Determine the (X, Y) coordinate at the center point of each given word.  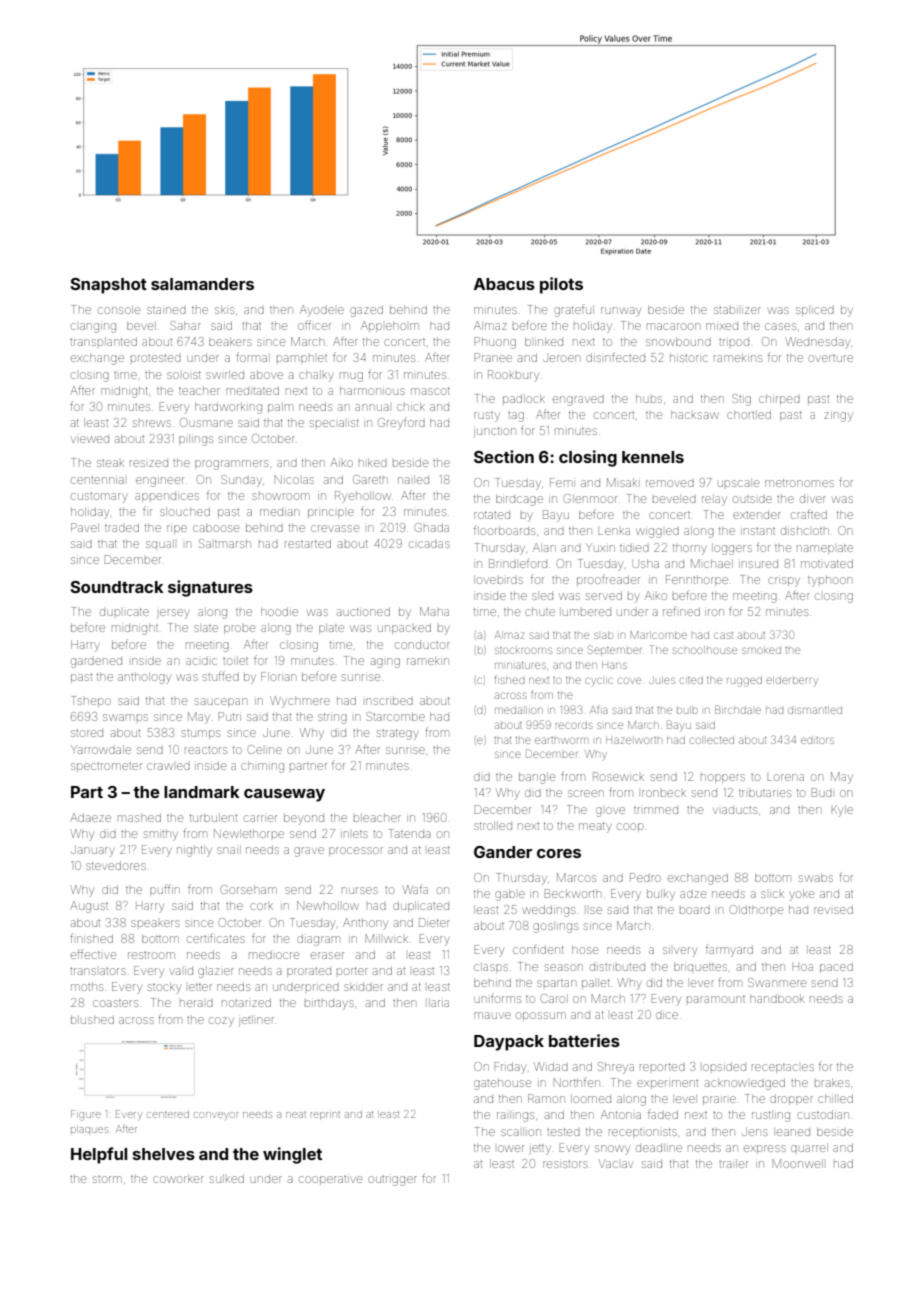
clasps (491, 967)
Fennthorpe (697, 580)
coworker (178, 1178)
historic (688, 357)
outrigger (392, 1181)
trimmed (656, 810)
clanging (93, 328)
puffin (165, 890)
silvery (680, 952)
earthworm (561, 740)
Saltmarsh (225, 543)
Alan (544, 547)
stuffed (221, 676)
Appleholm (390, 326)
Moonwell (797, 1163)
